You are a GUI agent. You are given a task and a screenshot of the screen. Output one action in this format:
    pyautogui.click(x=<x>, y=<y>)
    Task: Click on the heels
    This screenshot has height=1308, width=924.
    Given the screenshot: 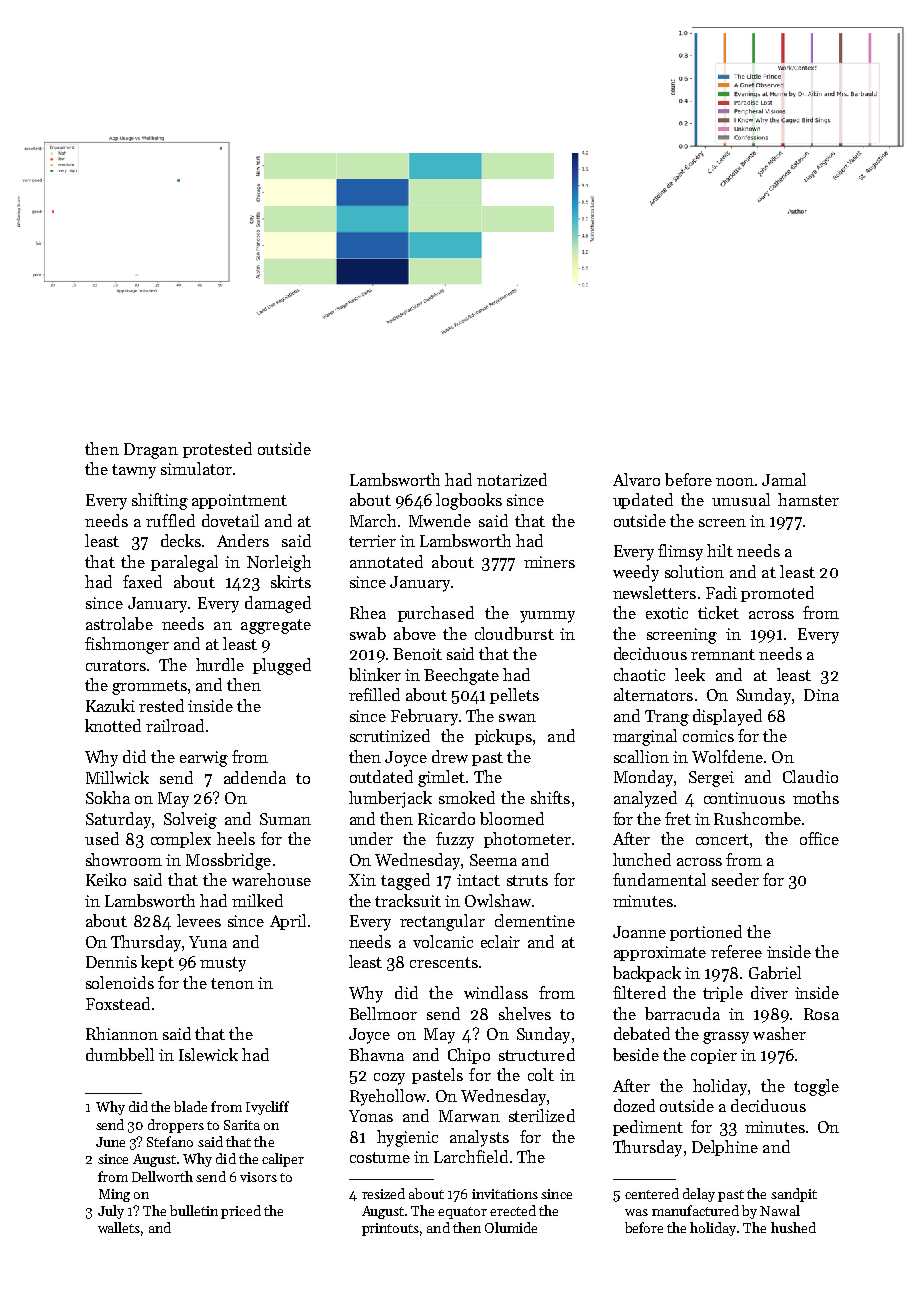 What is the action you would take?
    pyautogui.click(x=236, y=838)
